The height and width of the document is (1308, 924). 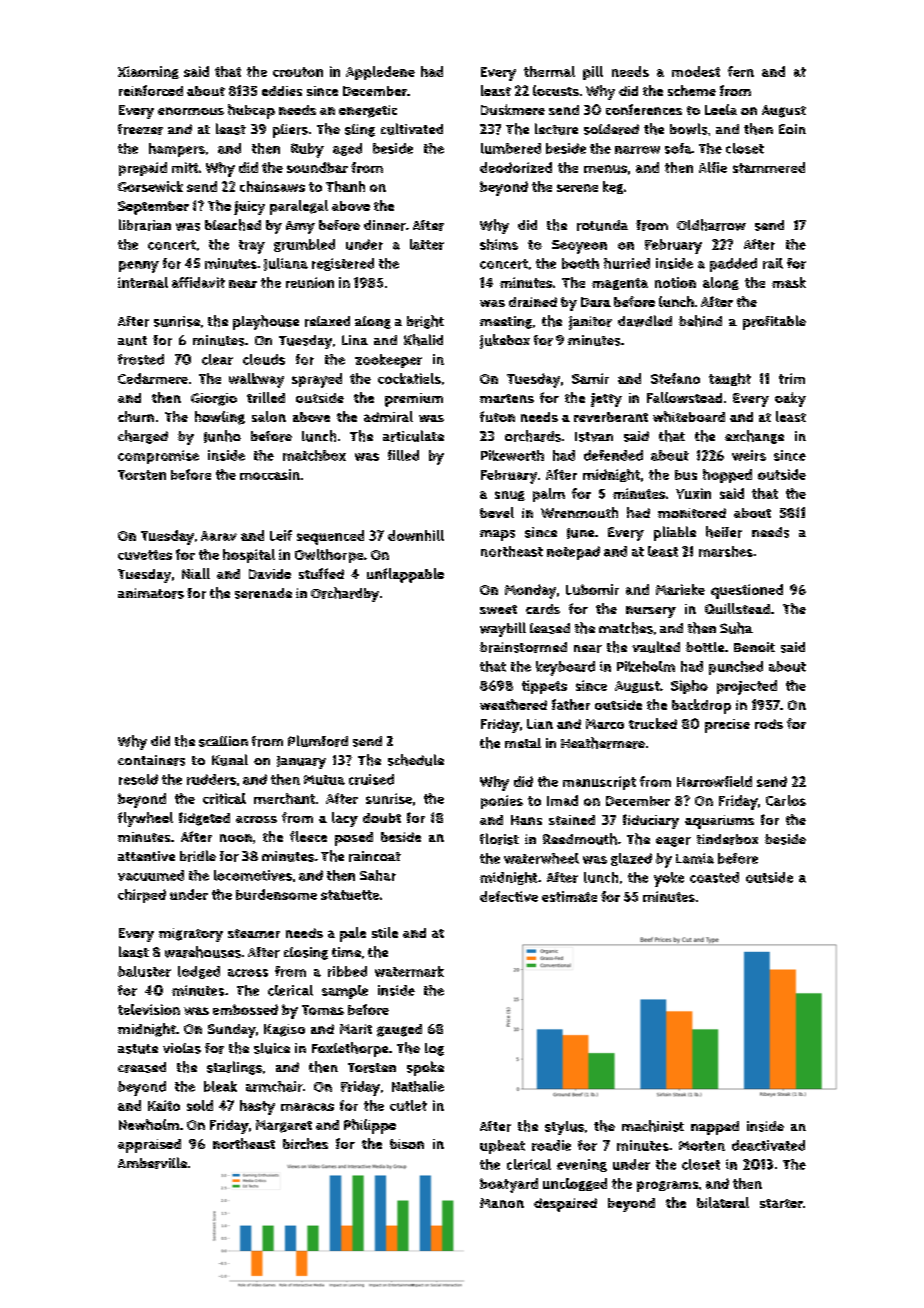 What do you see at coordinates (266, 322) in the document?
I see `playhouse` at bounding box center [266, 322].
